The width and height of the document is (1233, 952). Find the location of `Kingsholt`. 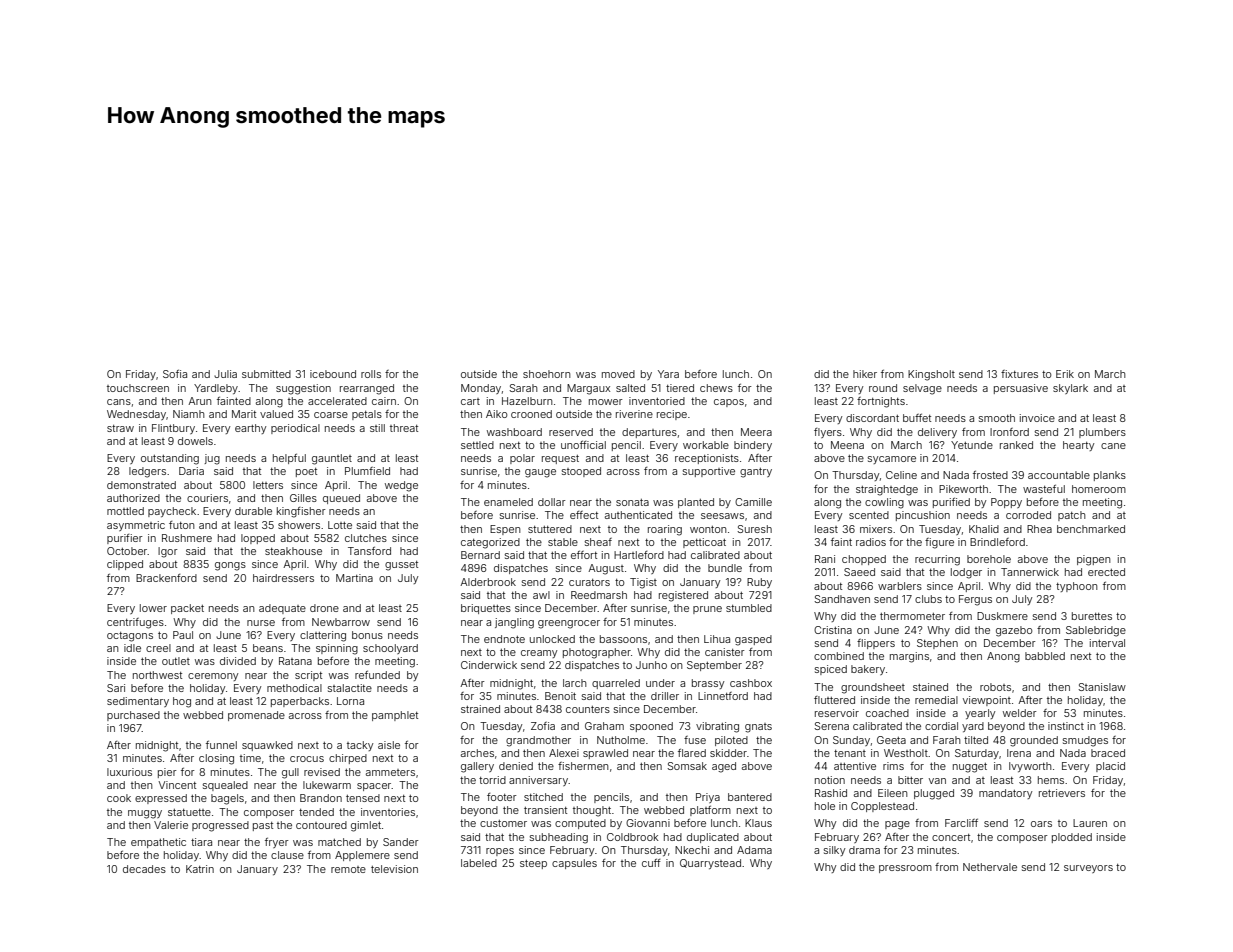

Kingsholt is located at coordinates (931, 375).
